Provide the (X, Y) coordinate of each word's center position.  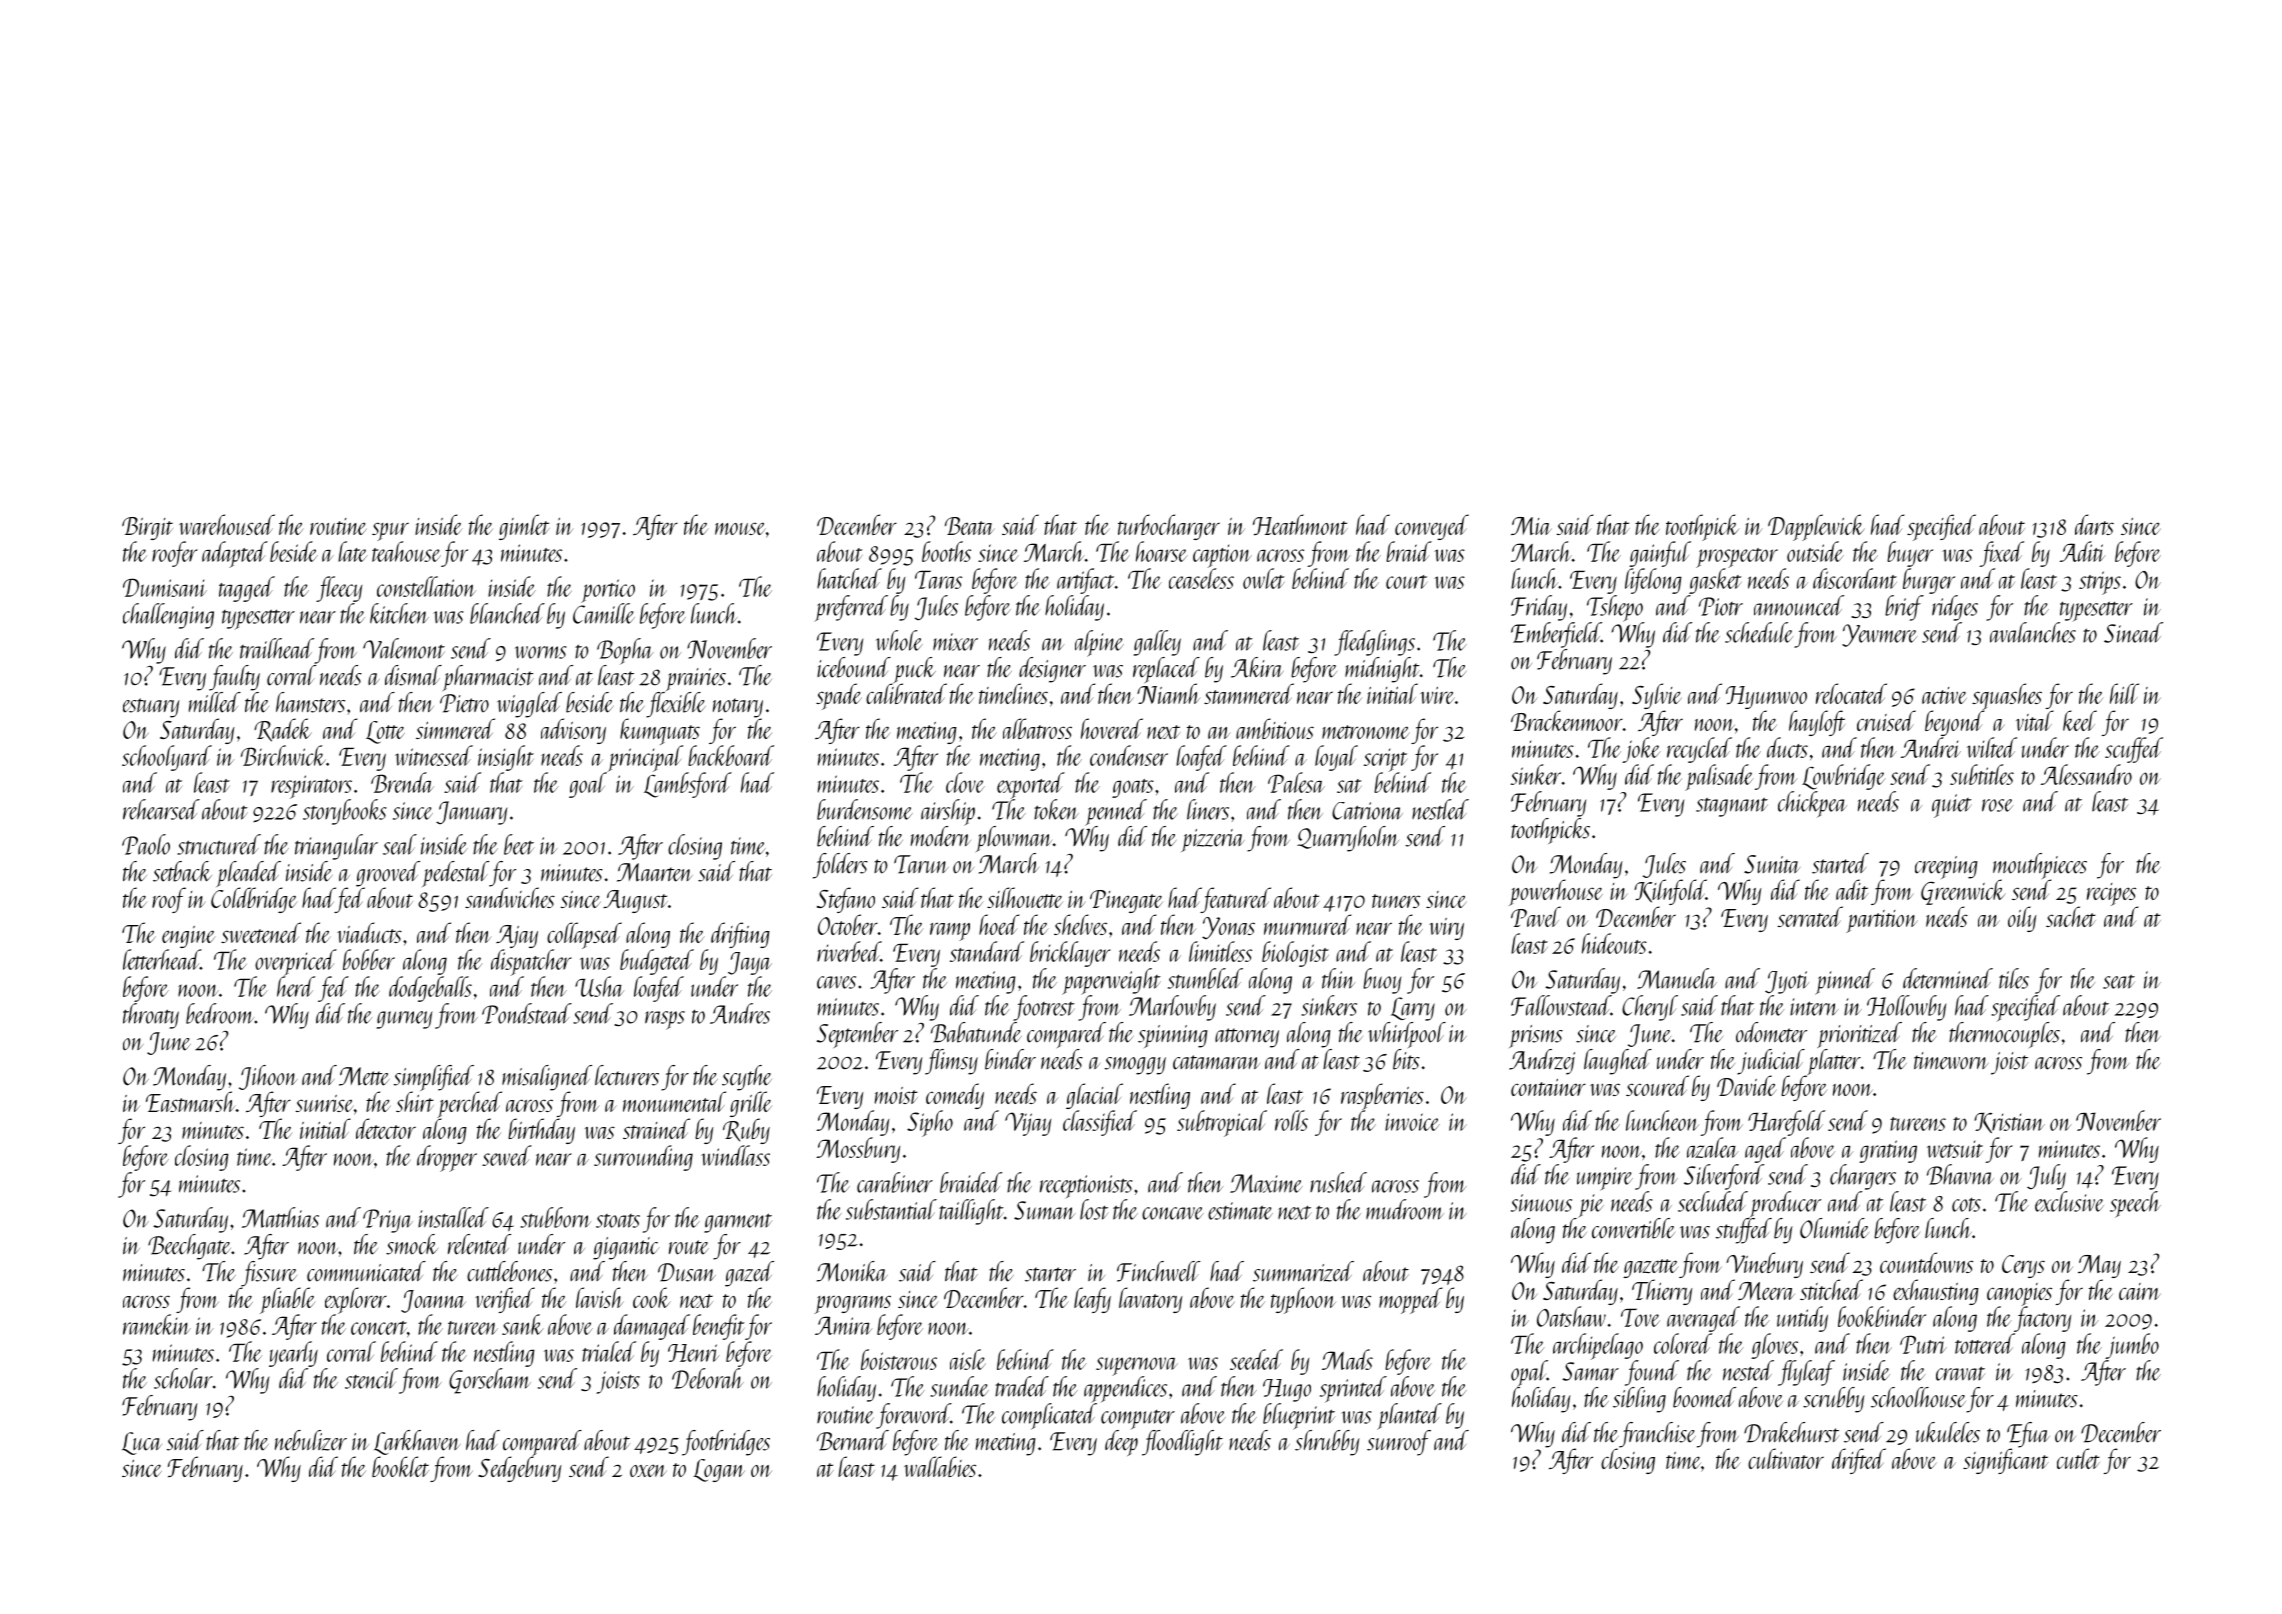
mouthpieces (2040, 866)
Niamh (1169, 694)
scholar (183, 1378)
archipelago (1598, 1346)
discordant (1855, 578)
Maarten (655, 872)
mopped (1410, 1300)
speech (2135, 1204)
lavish (600, 1297)
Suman (1044, 1210)
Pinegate (1126, 901)
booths (946, 551)
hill (2124, 693)
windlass (735, 1155)
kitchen (399, 613)
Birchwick (283, 755)
